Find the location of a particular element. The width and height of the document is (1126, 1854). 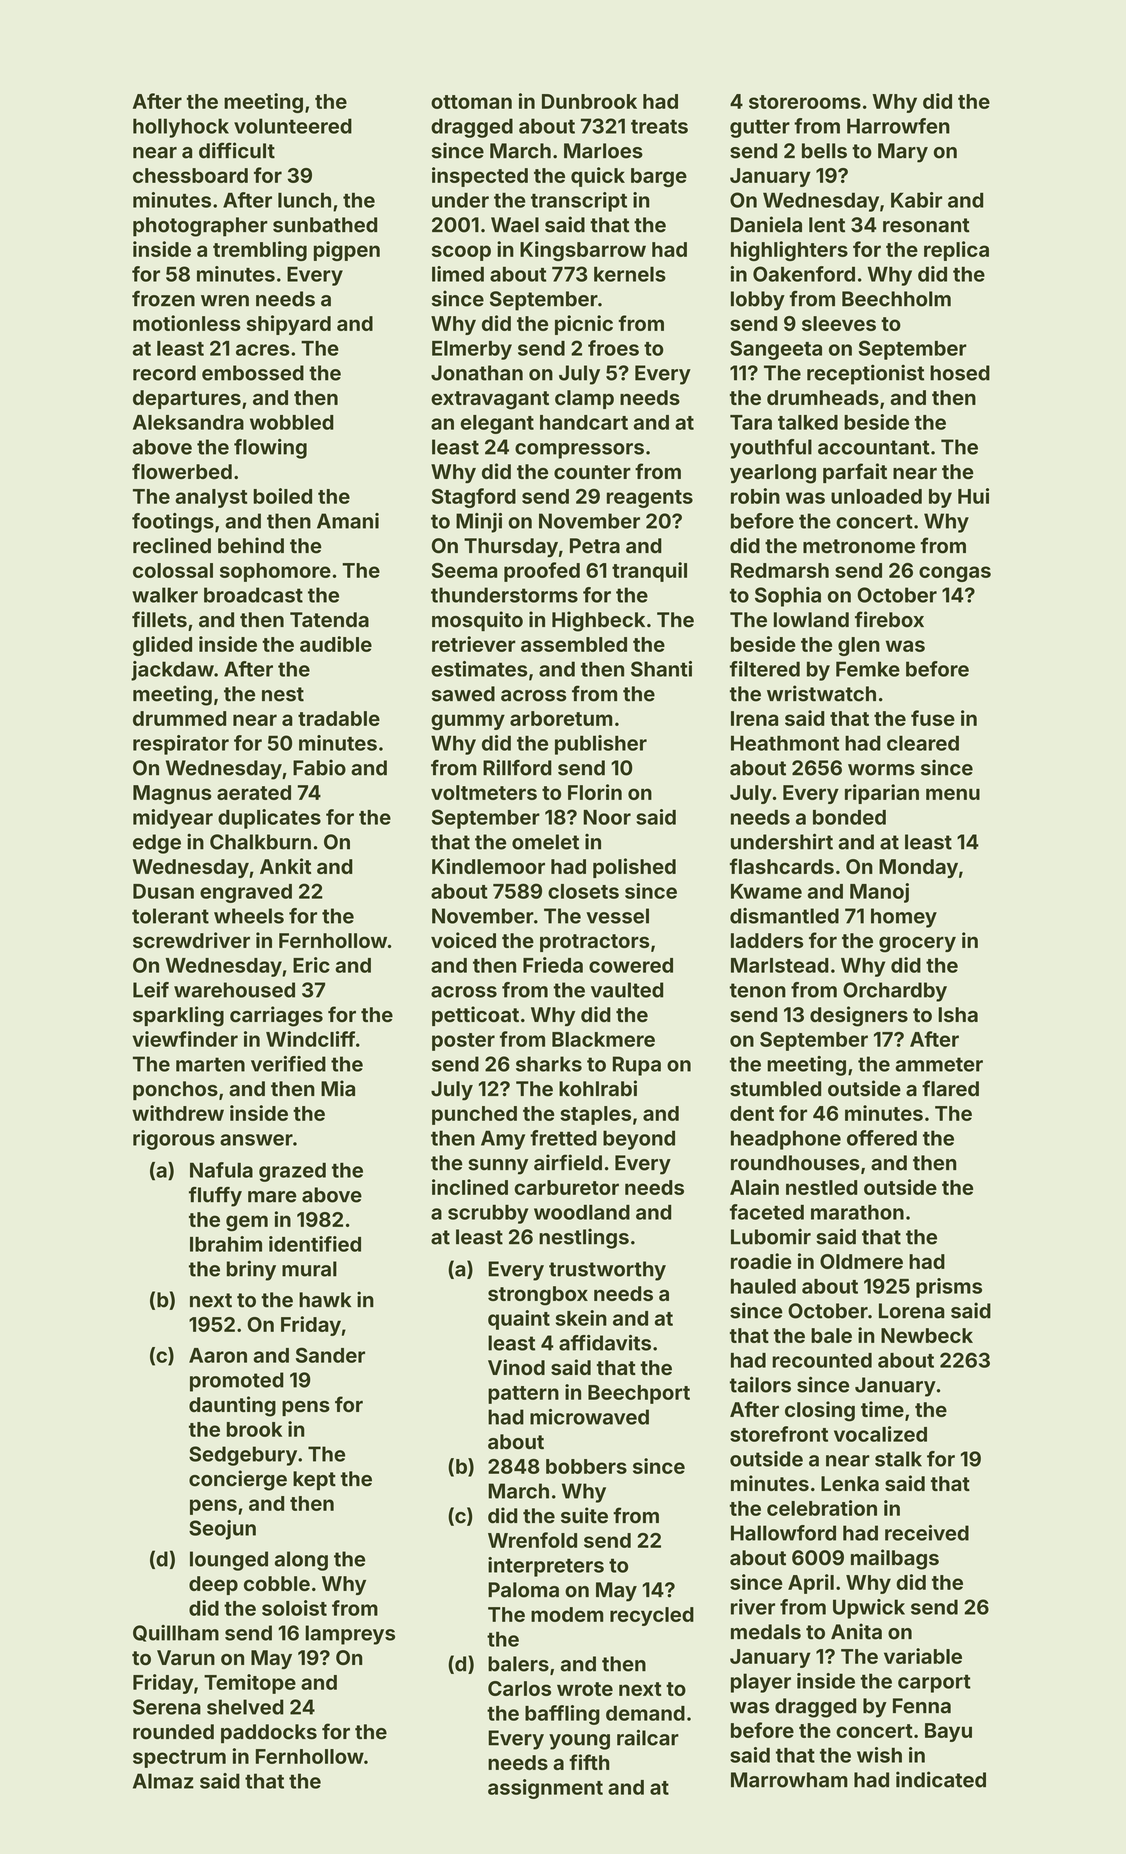

kept is located at coordinates (314, 1480).
